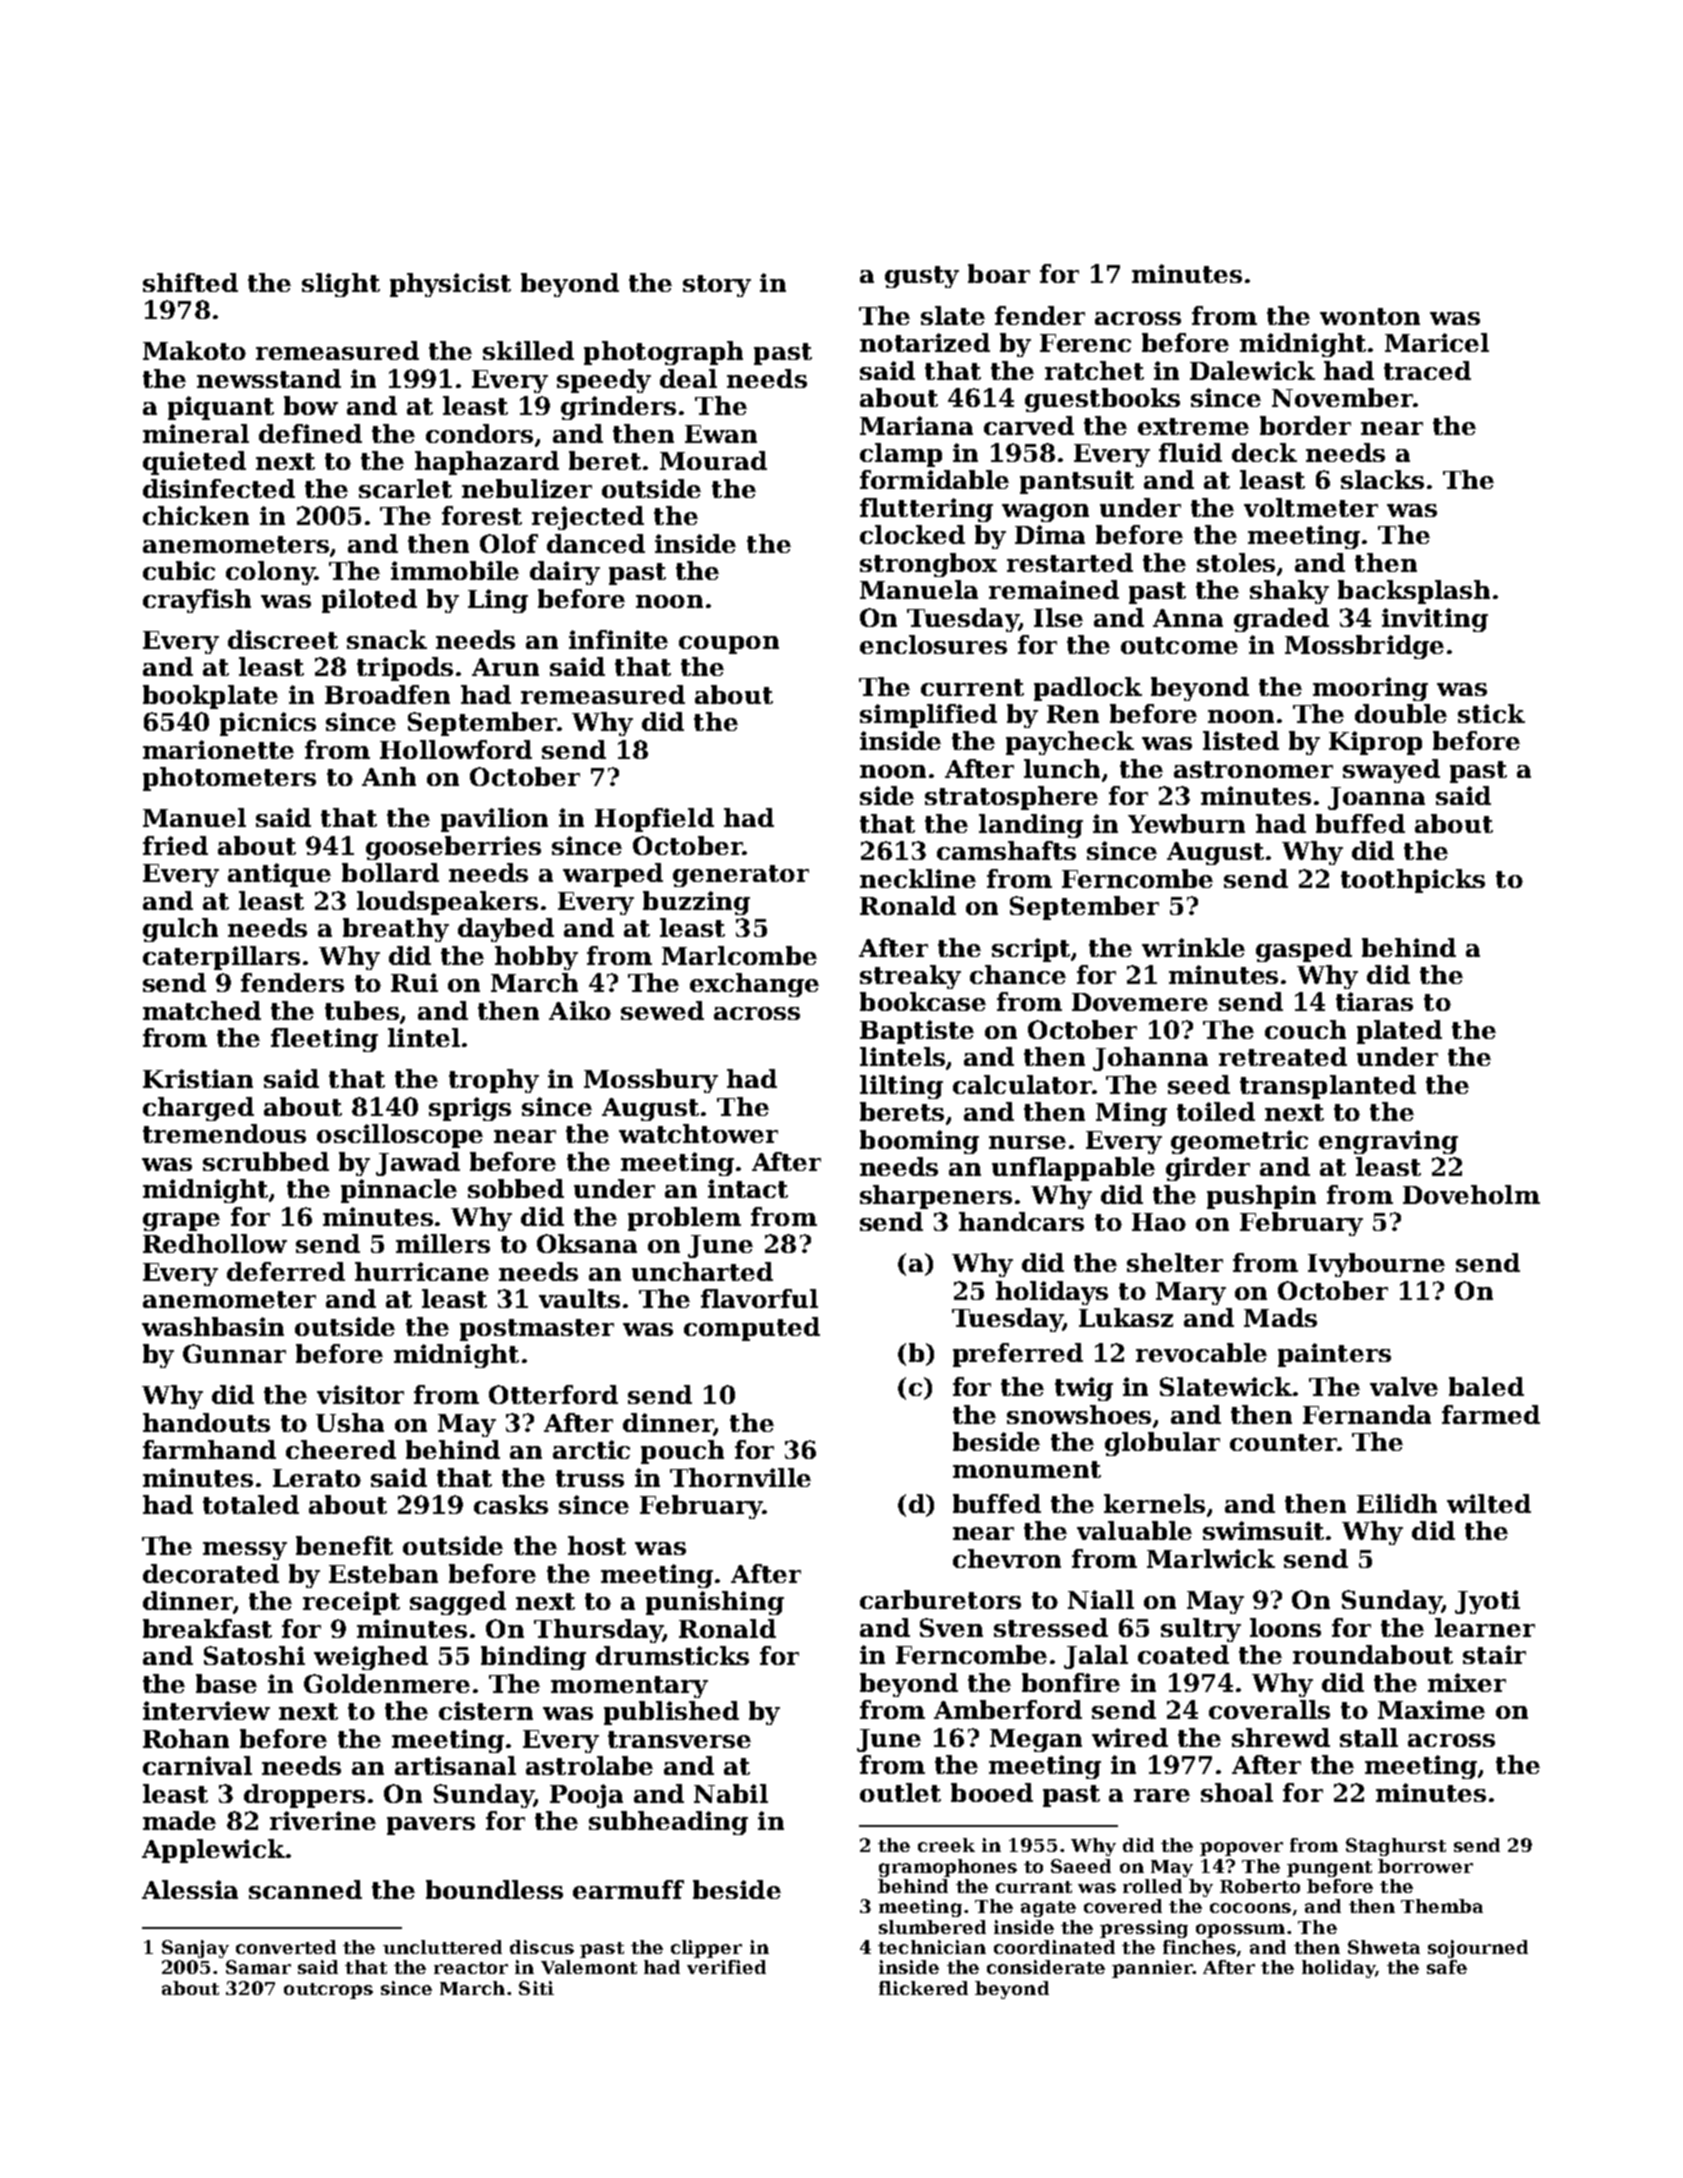 The width and height of the page is (1683, 2178). Describe the element at coordinates (715, 1603) in the page. I see `punishing` at that location.
